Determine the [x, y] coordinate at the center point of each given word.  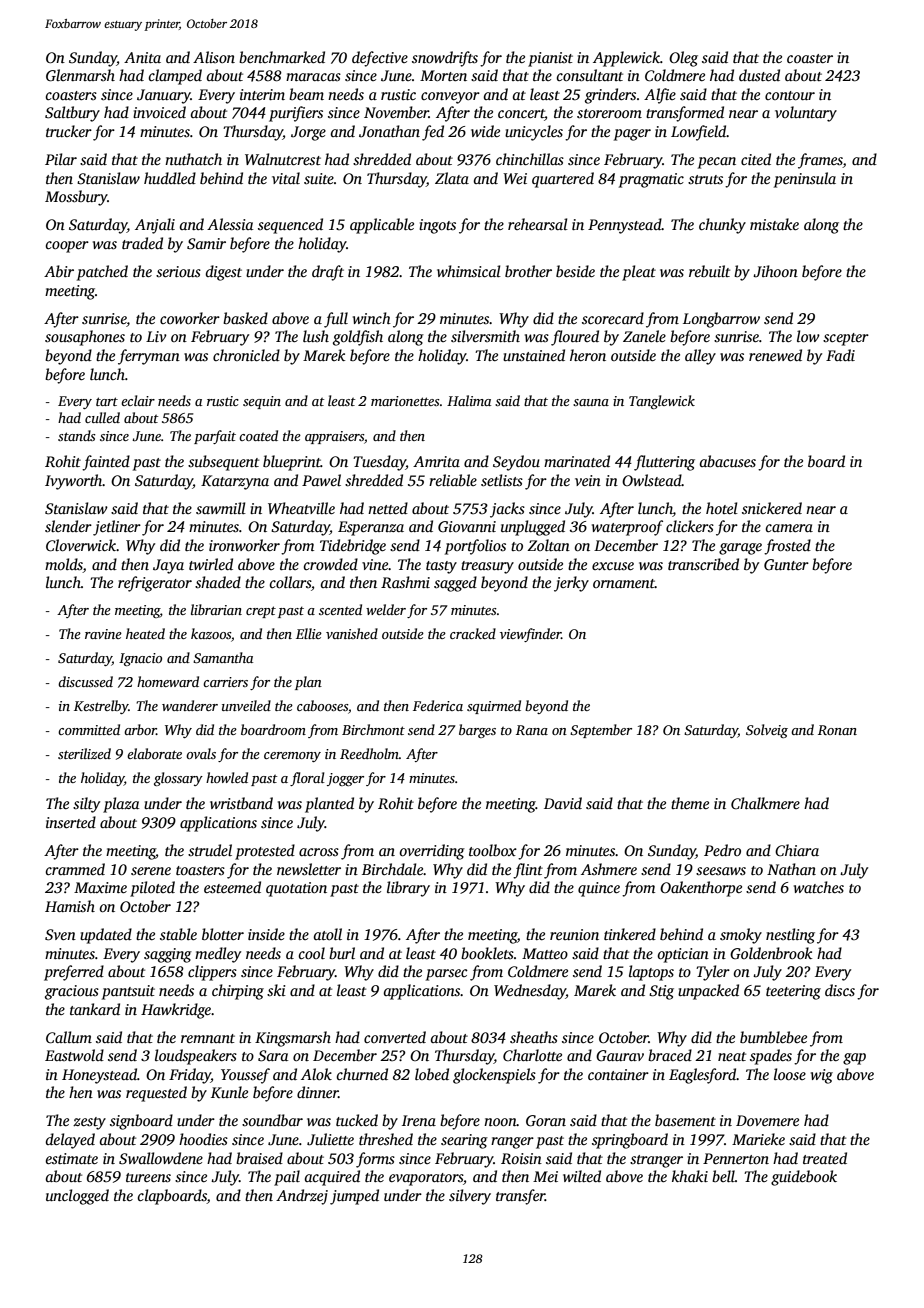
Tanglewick [662, 402]
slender [68, 526]
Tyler [713, 973]
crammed [75, 869]
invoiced [159, 112]
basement [685, 1120]
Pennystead [625, 226]
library [408, 889]
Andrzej [302, 1197]
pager [632, 135]
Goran [546, 1121]
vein [588, 480]
